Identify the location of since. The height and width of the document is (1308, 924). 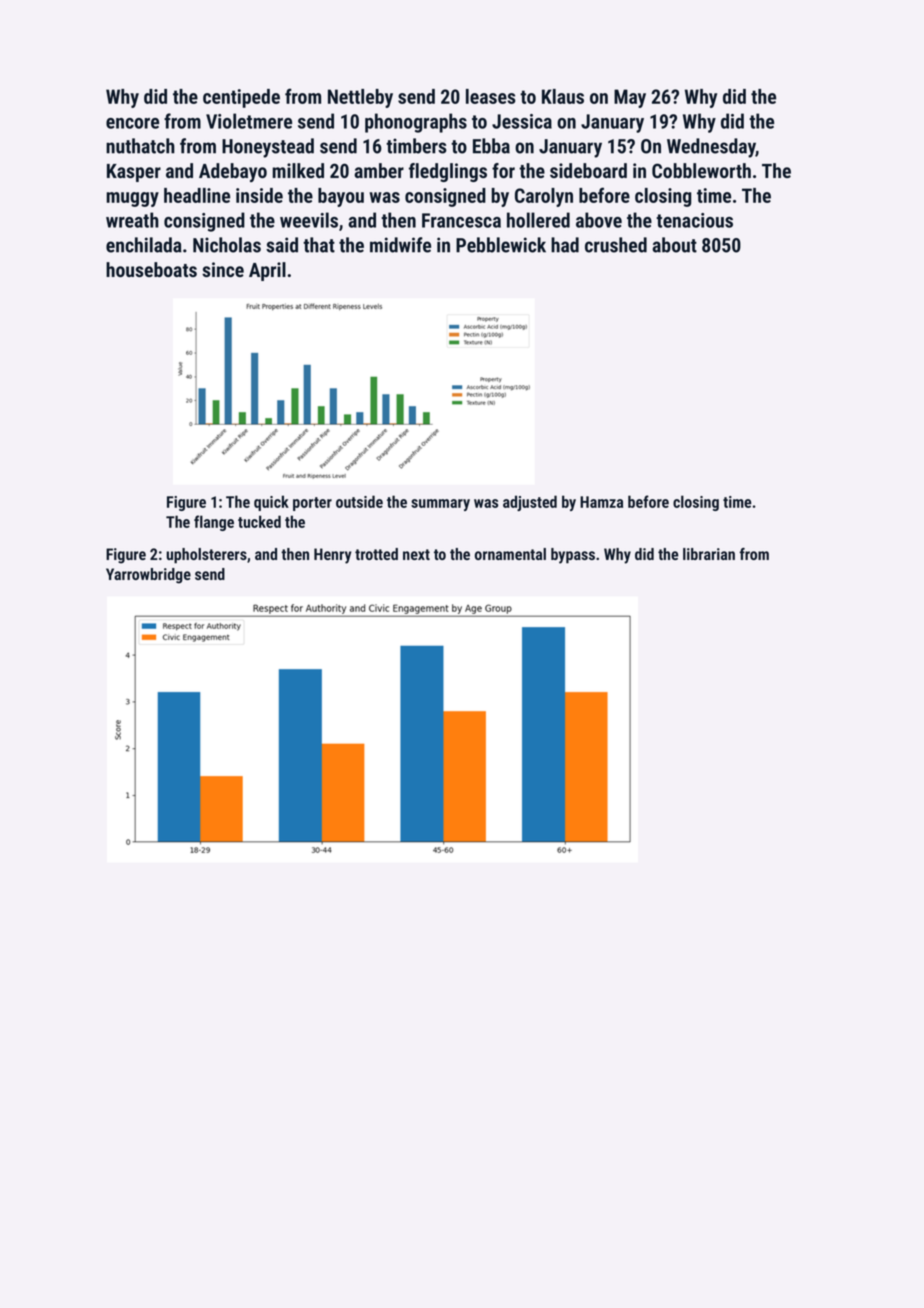
(223, 269).
